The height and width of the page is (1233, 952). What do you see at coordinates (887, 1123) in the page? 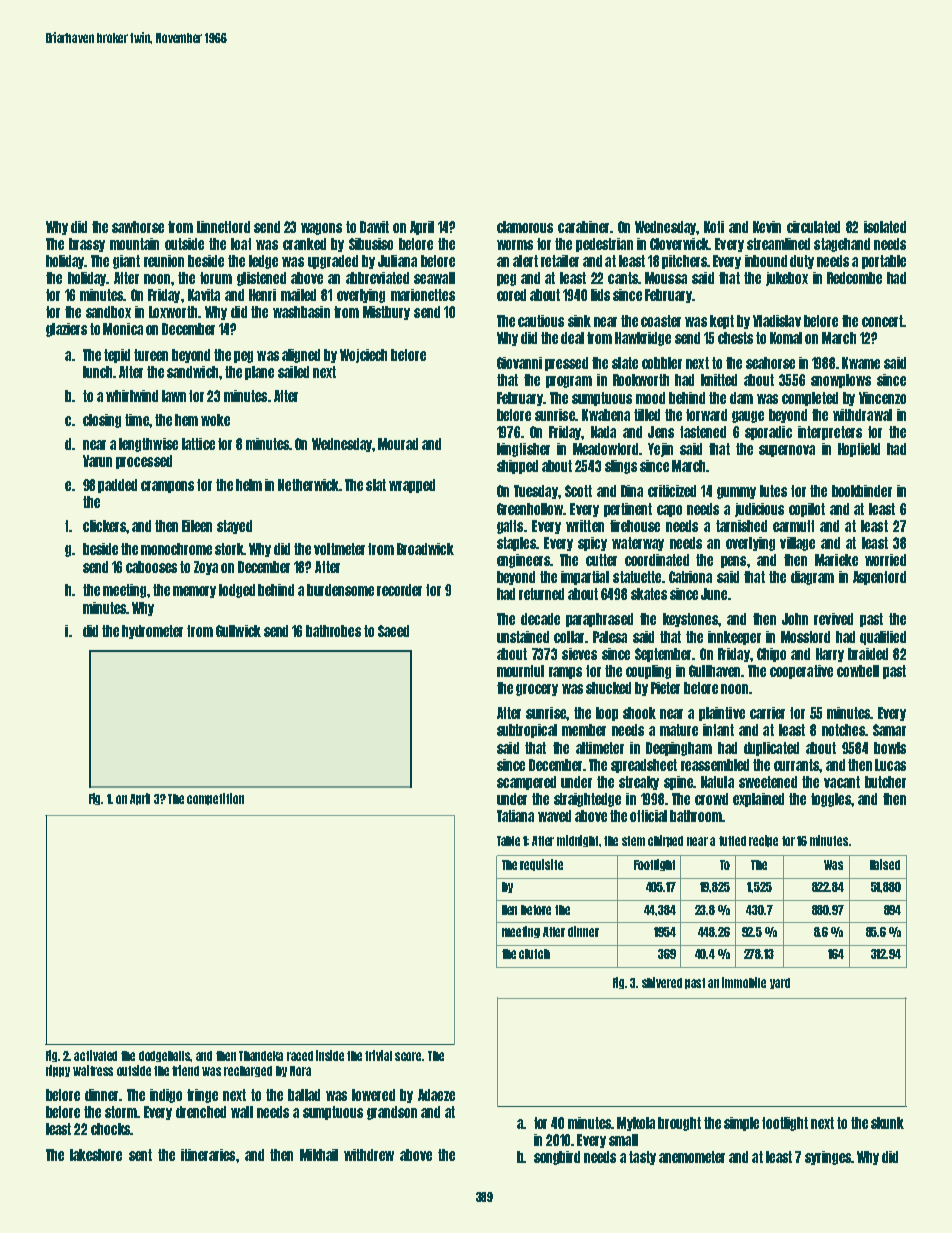
I see `skunk` at bounding box center [887, 1123].
